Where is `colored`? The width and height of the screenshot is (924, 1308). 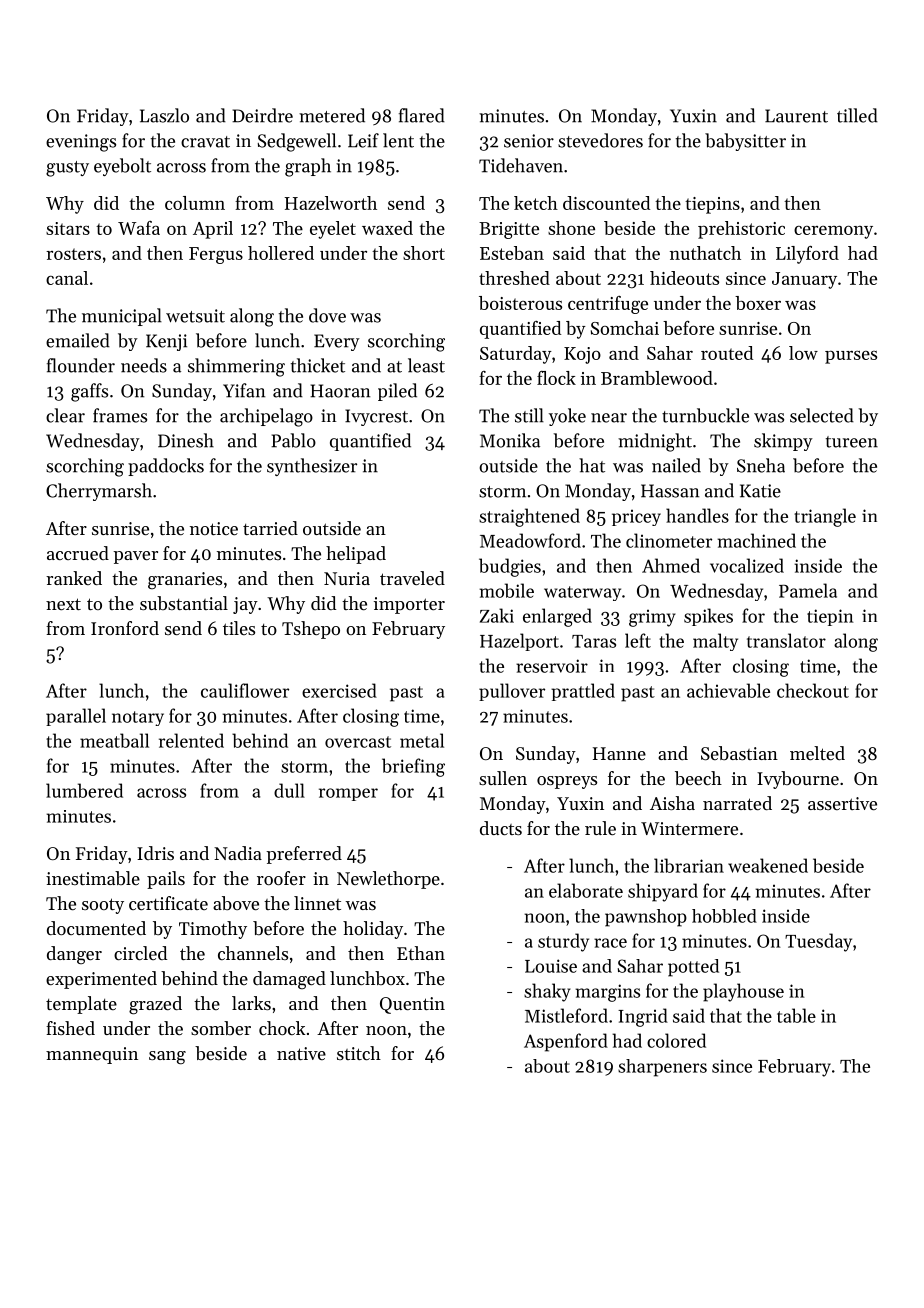
colored is located at coordinates (676, 1040).
